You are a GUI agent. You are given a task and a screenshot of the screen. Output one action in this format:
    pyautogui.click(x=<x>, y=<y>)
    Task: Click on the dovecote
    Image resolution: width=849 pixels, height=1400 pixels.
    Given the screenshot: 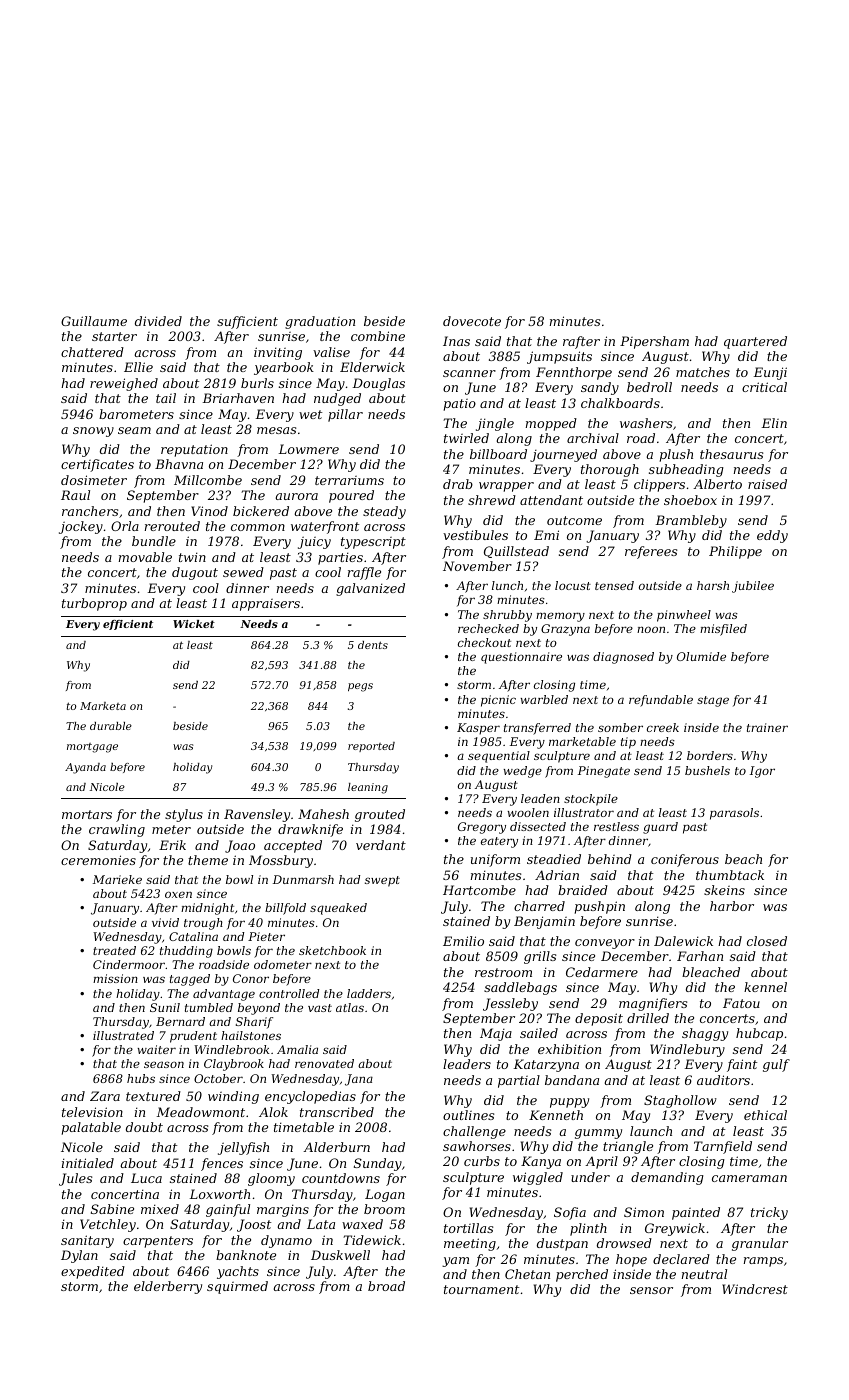 What is the action you would take?
    pyautogui.click(x=472, y=321)
